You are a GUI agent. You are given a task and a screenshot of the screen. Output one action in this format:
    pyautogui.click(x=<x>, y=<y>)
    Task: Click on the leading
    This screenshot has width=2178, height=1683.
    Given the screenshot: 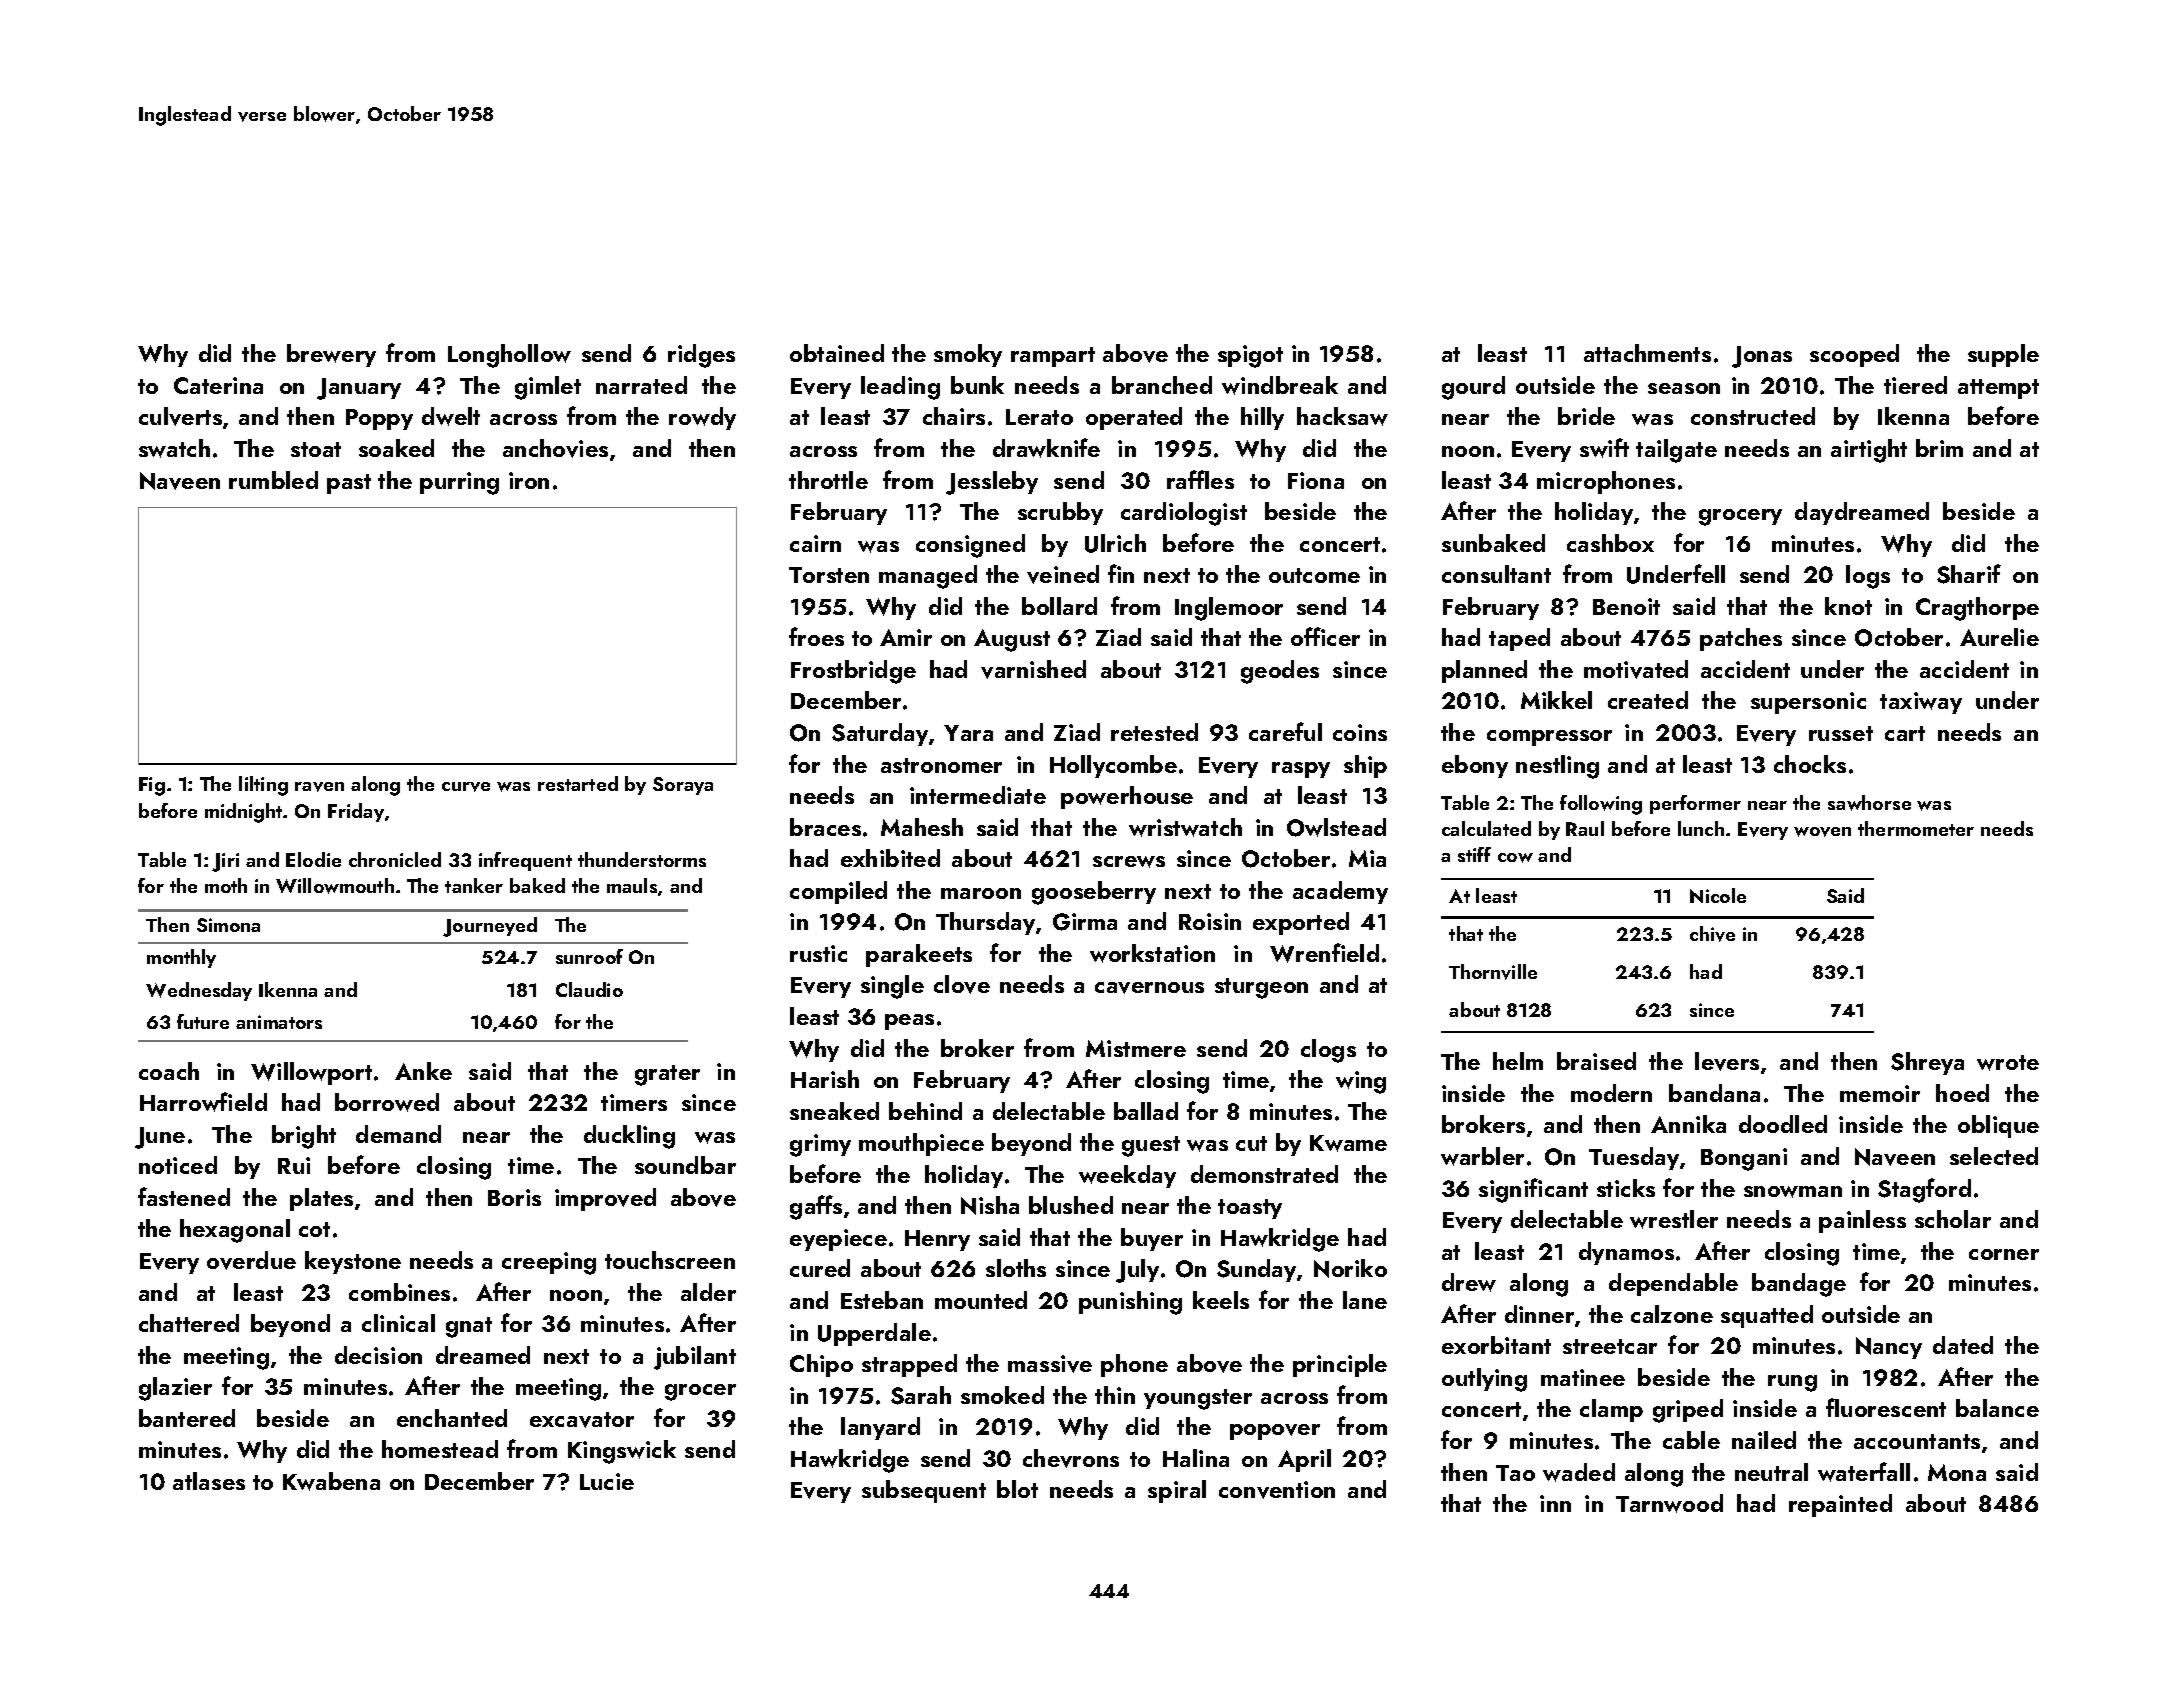 What is the action you would take?
    pyautogui.click(x=900, y=388)
